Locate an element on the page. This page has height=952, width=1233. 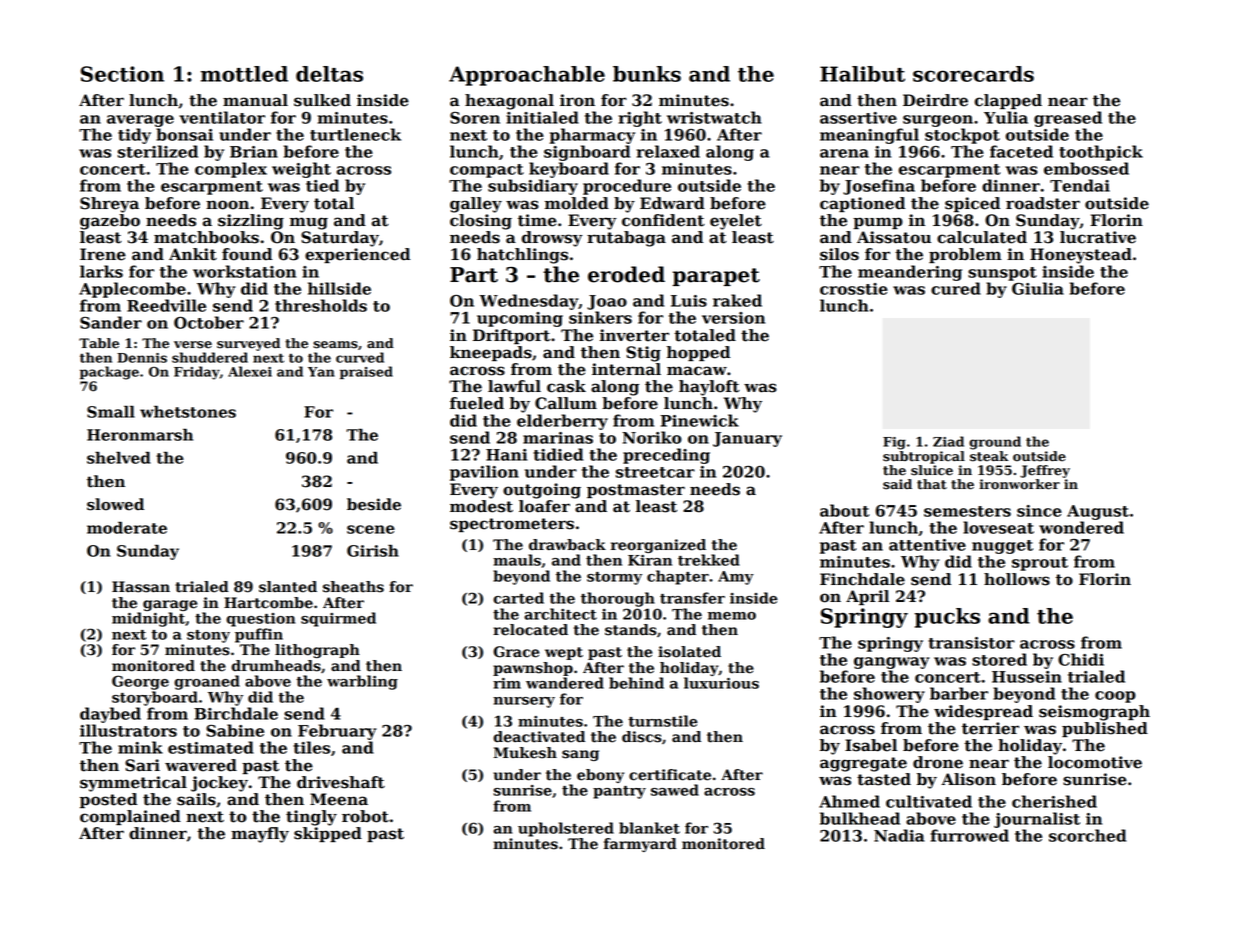
bunks is located at coordinates (647, 74).
